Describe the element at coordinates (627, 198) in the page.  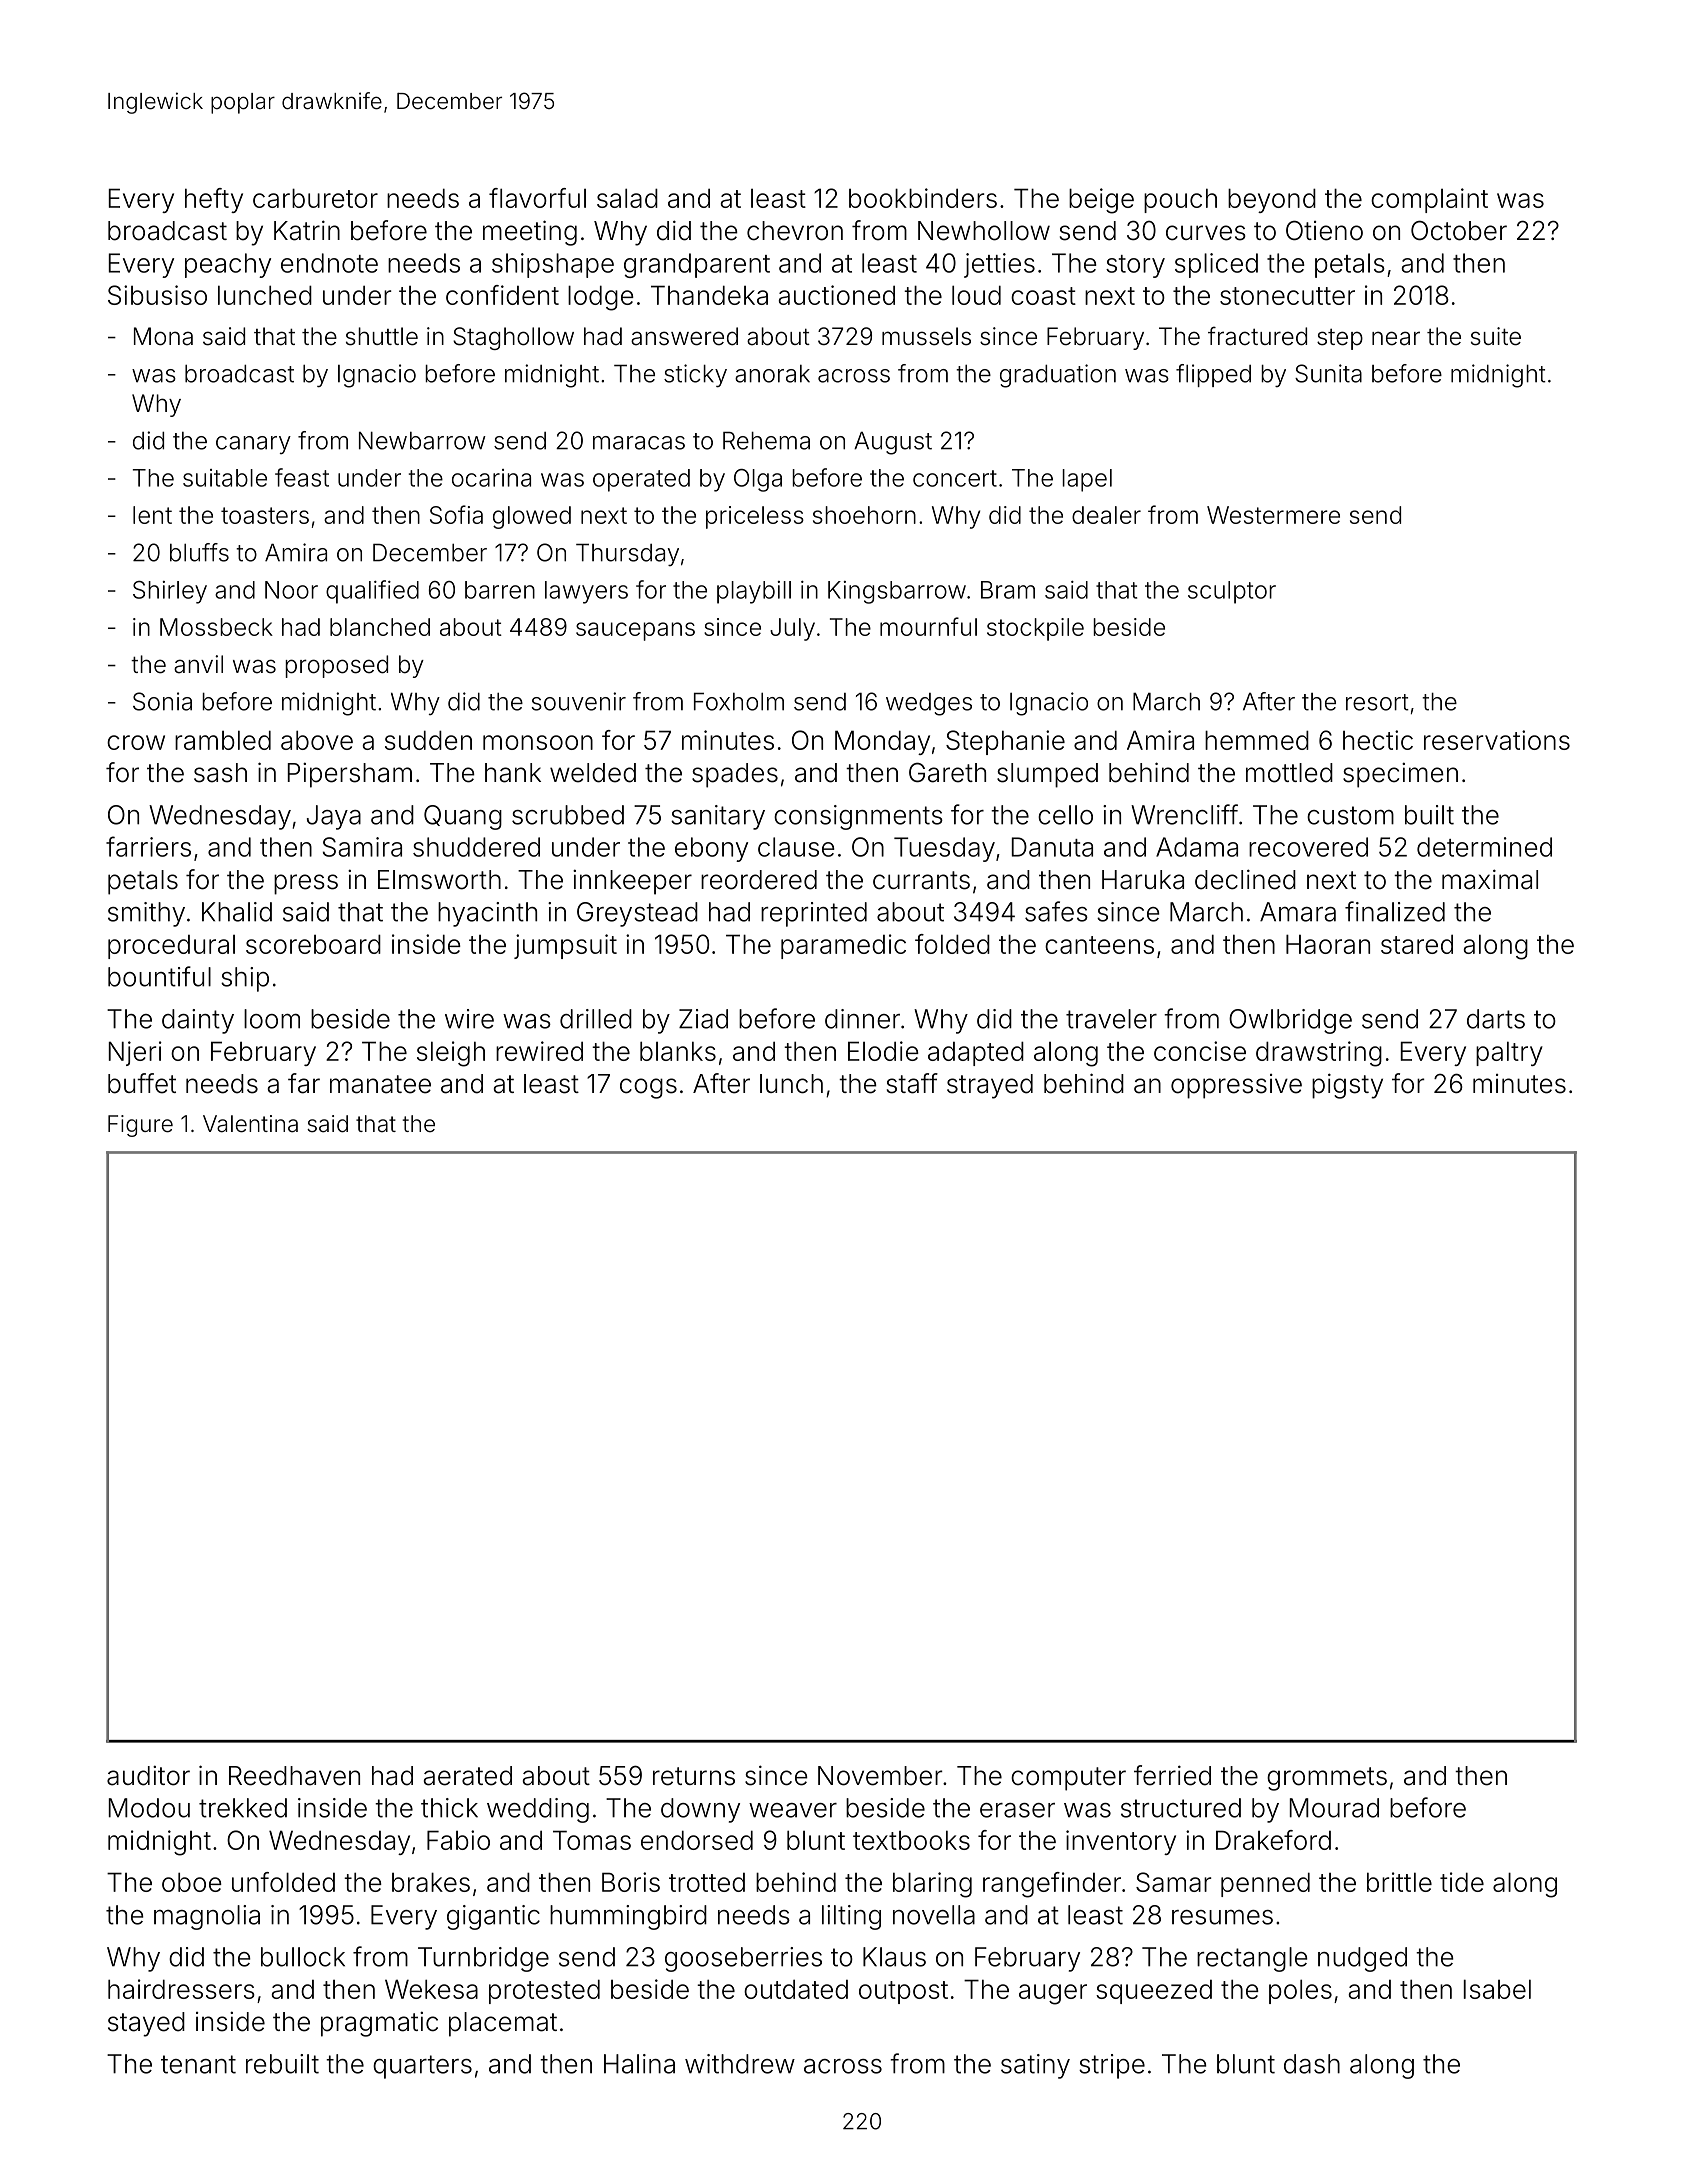
I see `salad` at that location.
